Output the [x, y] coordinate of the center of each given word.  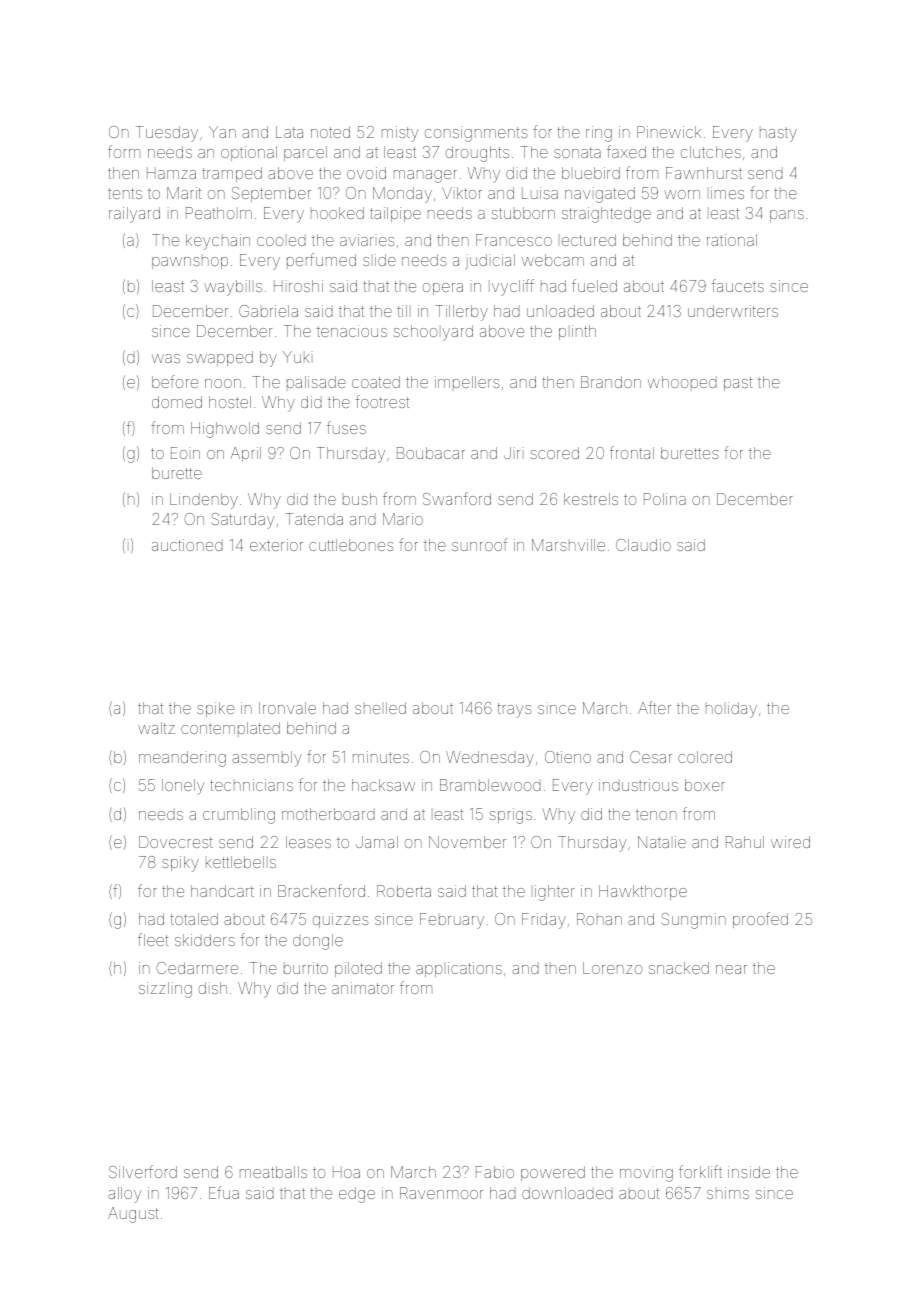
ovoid [366, 173]
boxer [705, 785]
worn [682, 194]
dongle [318, 942]
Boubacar [431, 453]
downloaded [567, 1193]
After [654, 707]
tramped [232, 174]
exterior [276, 545]
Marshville [568, 545]
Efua [224, 1192]
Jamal [377, 842]
